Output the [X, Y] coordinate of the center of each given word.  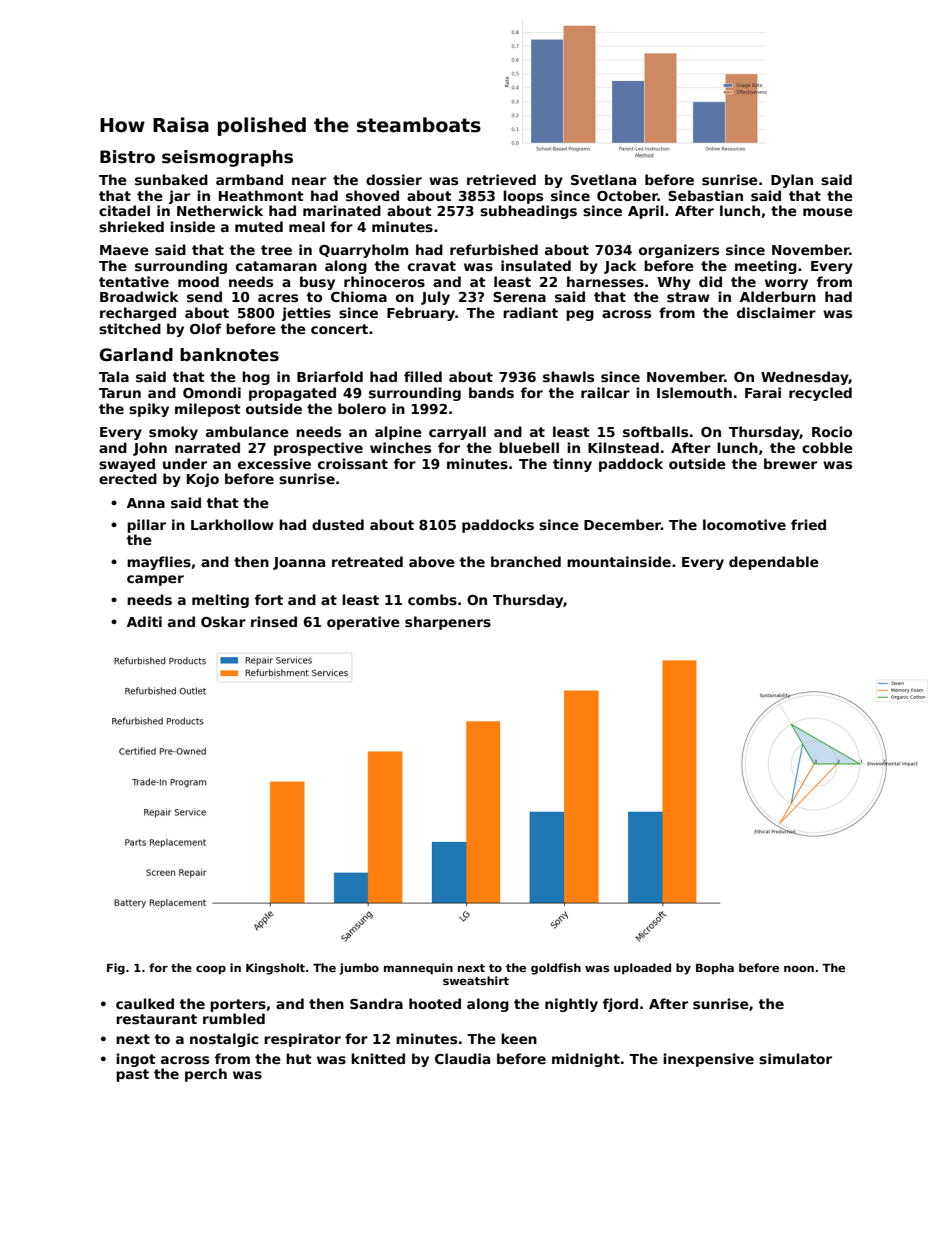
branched [526, 561]
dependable [774, 563]
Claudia [462, 1058]
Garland [136, 355]
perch [206, 1075]
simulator [795, 1058]
